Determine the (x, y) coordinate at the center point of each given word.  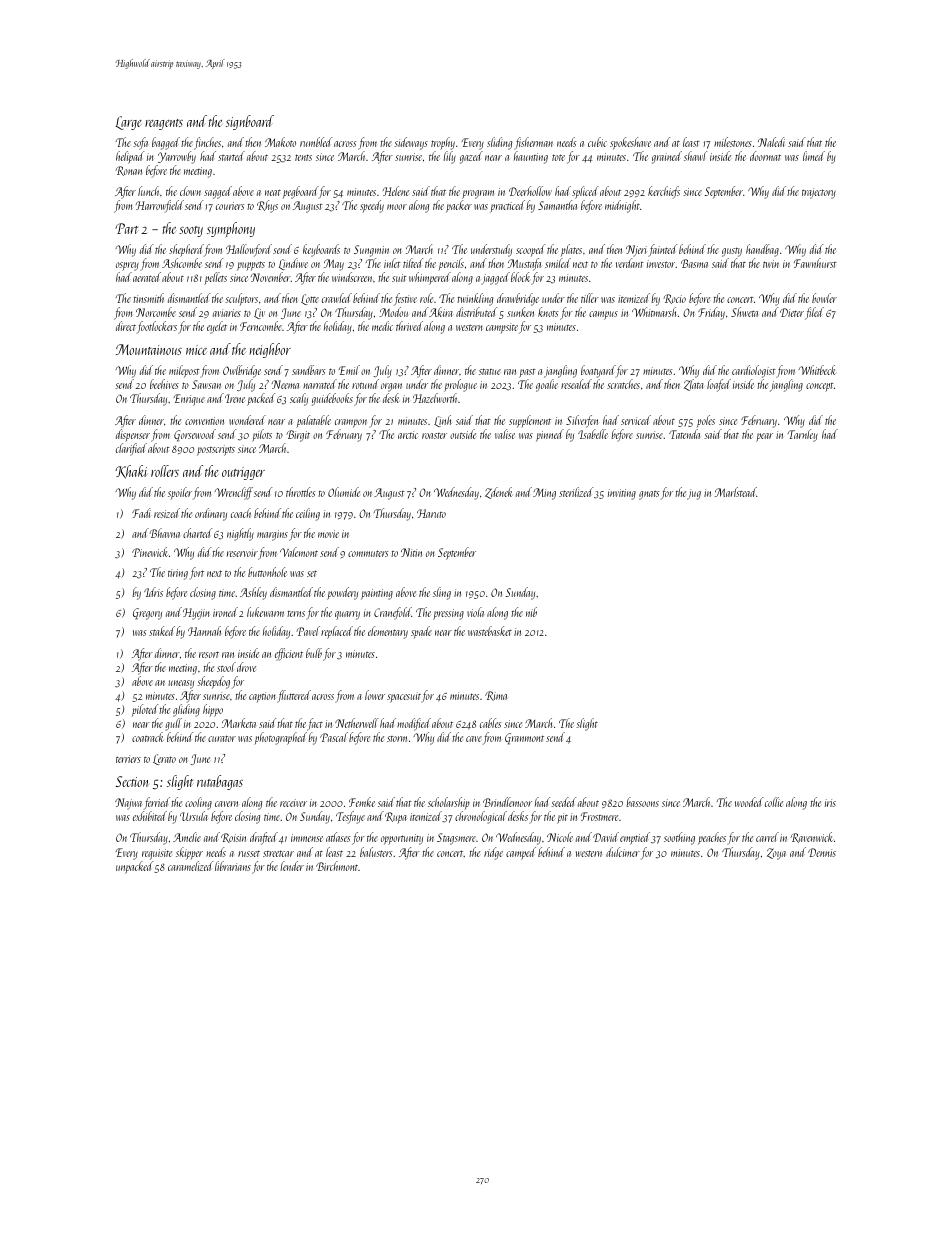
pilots (262, 435)
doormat (765, 156)
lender (292, 866)
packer (459, 206)
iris (830, 803)
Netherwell (357, 723)
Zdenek (499, 493)
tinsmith (148, 298)
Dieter (792, 312)
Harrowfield (160, 206)
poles (706, 421)
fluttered (294, 696)
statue (490, 371)
